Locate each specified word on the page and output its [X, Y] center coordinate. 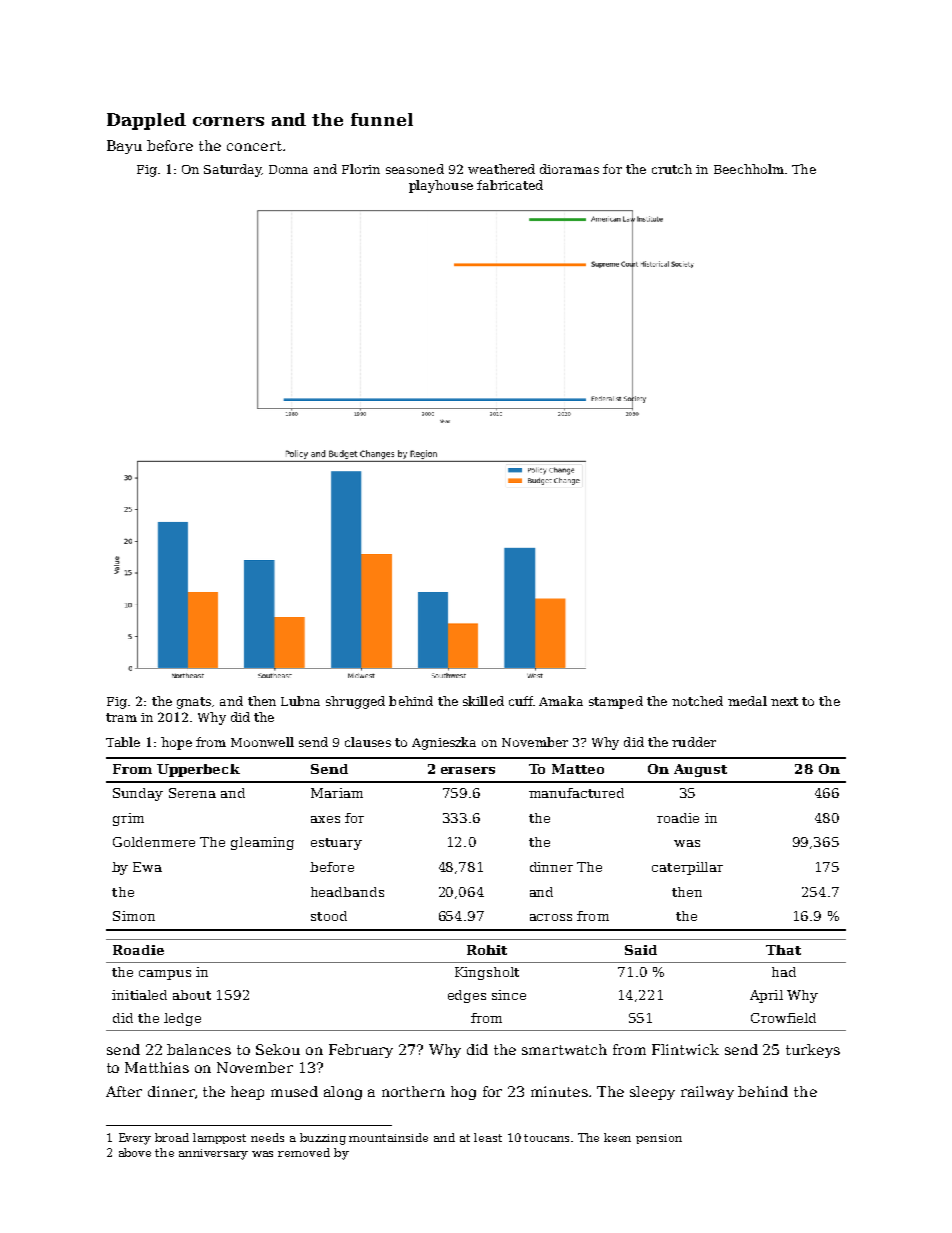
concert [254, 146]
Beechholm [749, 169]
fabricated [510, 185]
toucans [548, 1138]
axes [325, 819]
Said [641, 950]
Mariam [337, 793]
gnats [194, 703]
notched [697, 701]
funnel [382, 119]
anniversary [213, 1154]
